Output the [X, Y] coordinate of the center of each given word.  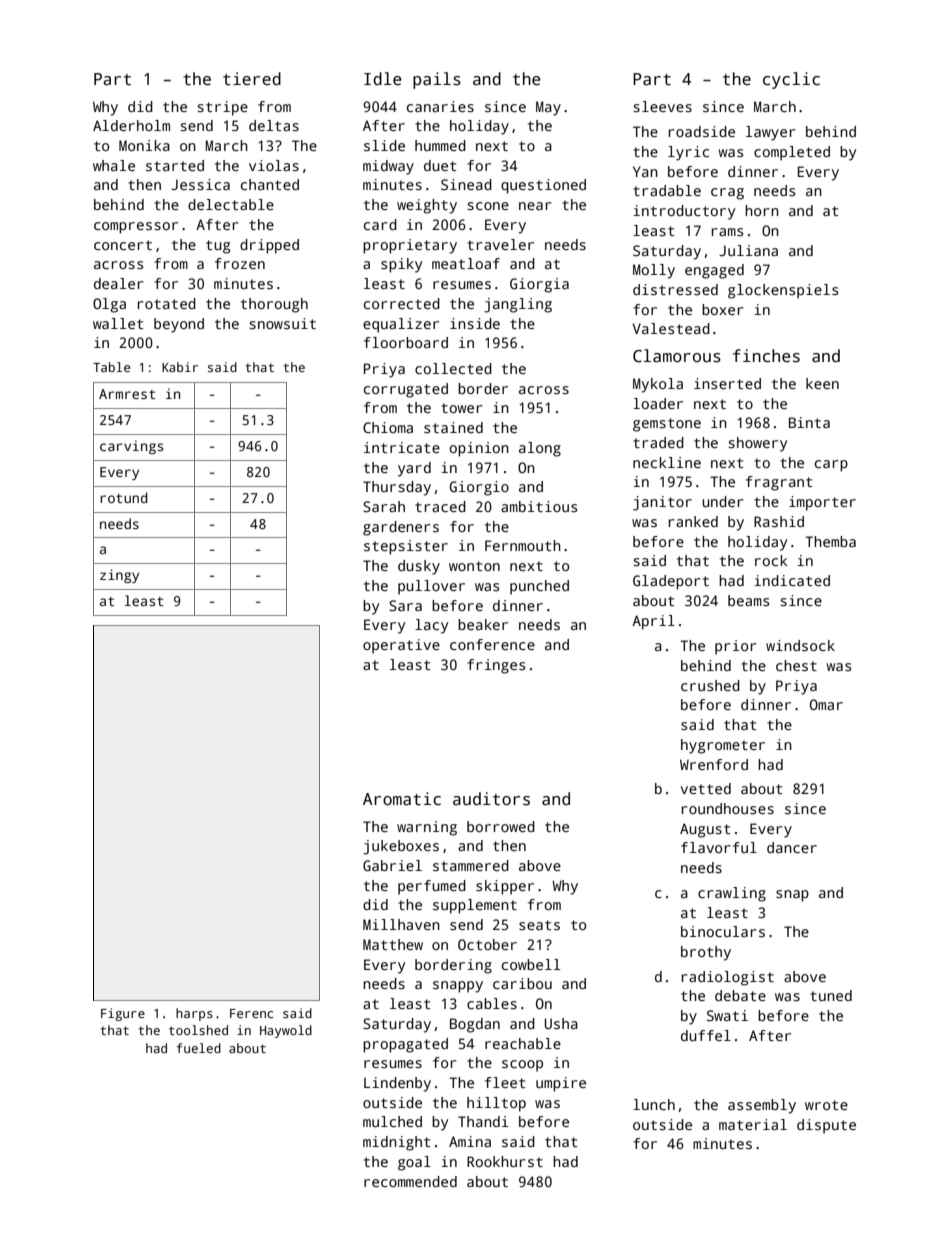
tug [218, 247]
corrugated [406, 390]
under [723, 501]
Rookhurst [505, 1161]
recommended [410, 1181]
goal [414, 1163]
